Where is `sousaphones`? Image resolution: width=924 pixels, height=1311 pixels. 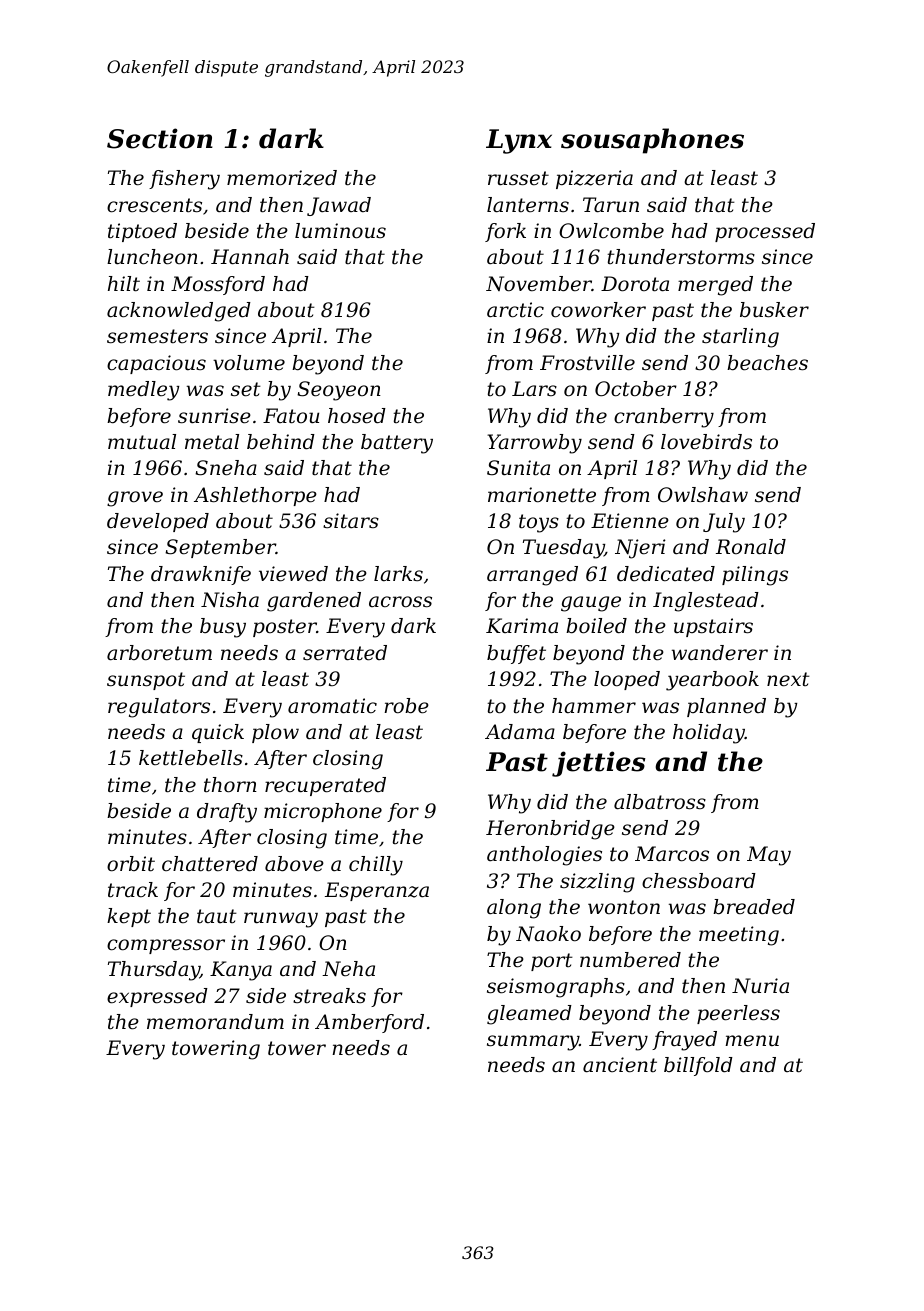
sousaphones is located at coordinates (652, 141).
